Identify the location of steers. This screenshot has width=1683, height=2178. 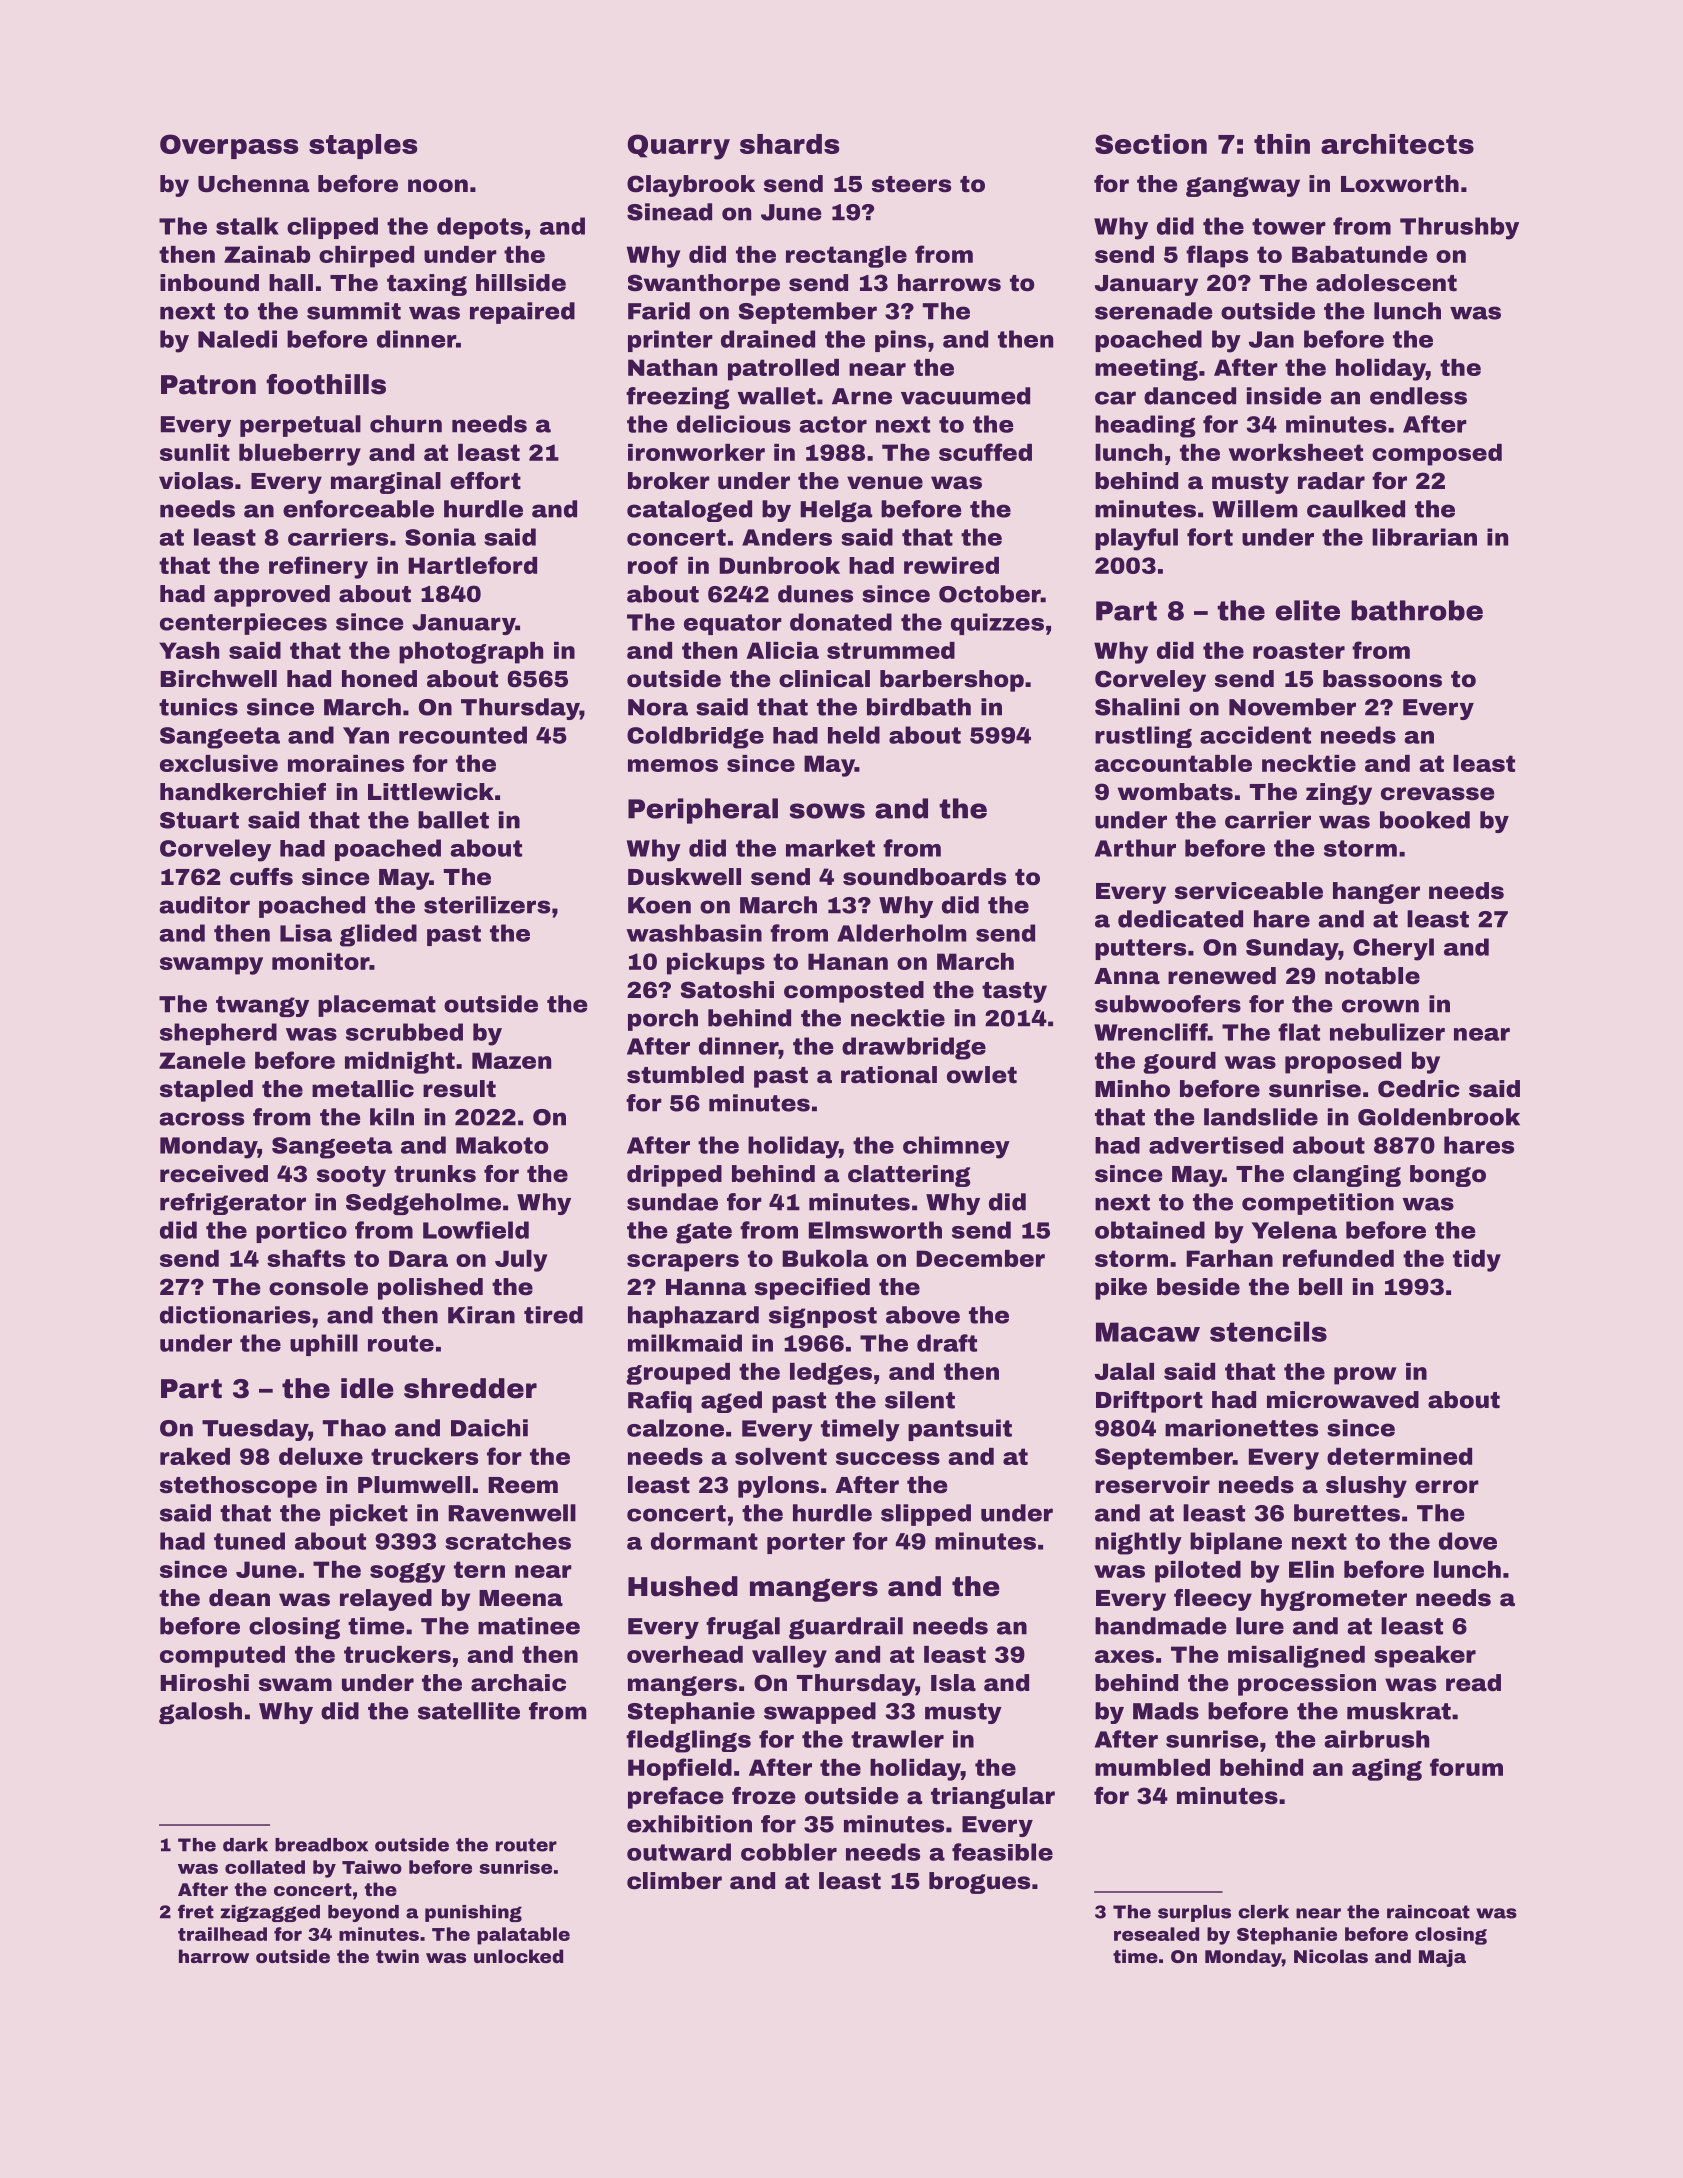
(911, 184).
